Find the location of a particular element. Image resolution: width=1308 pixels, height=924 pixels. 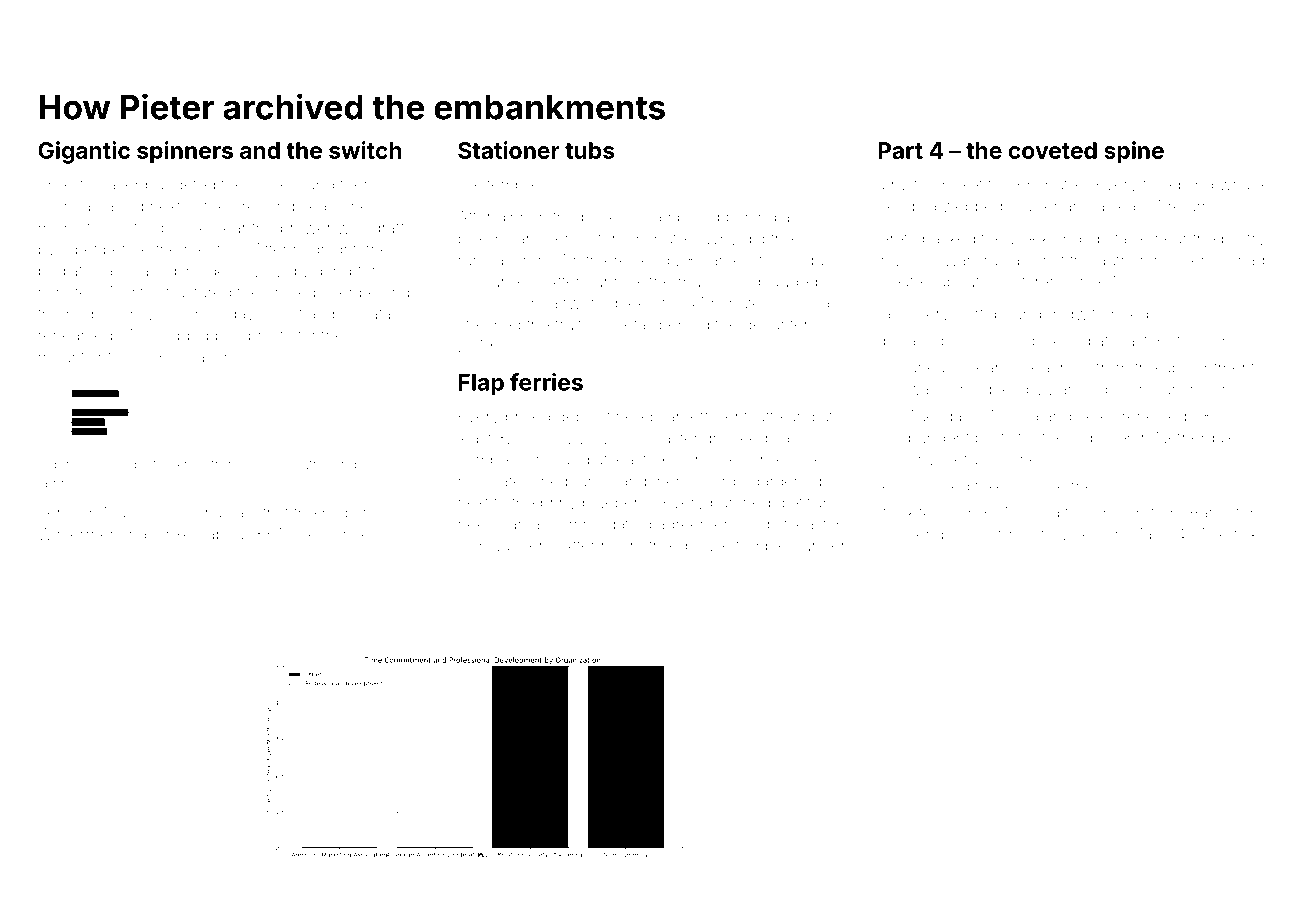

coveted is located at coordinates (1052, 150).
